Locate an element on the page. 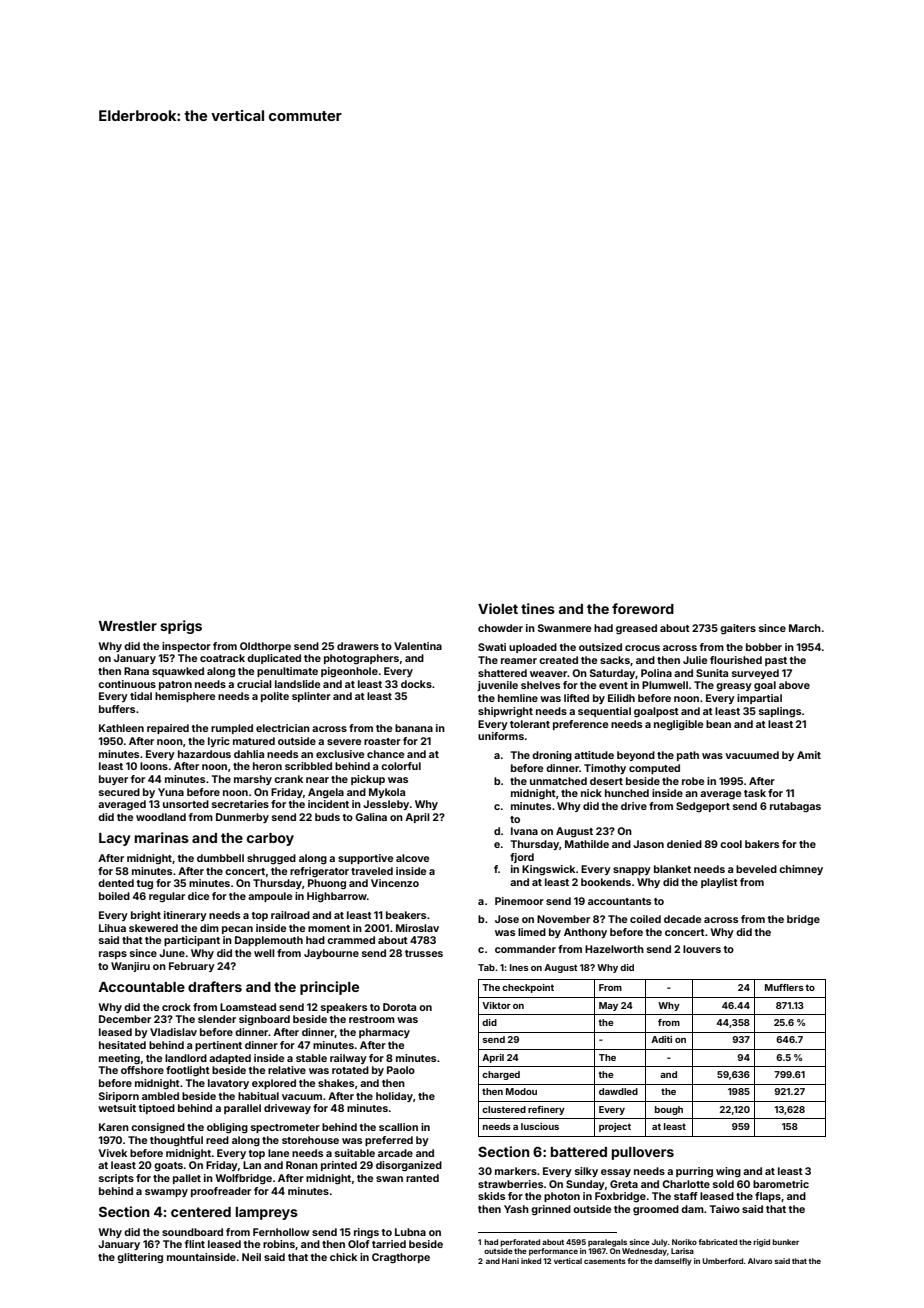  pertinent is located at coordinates (218, 1046).
